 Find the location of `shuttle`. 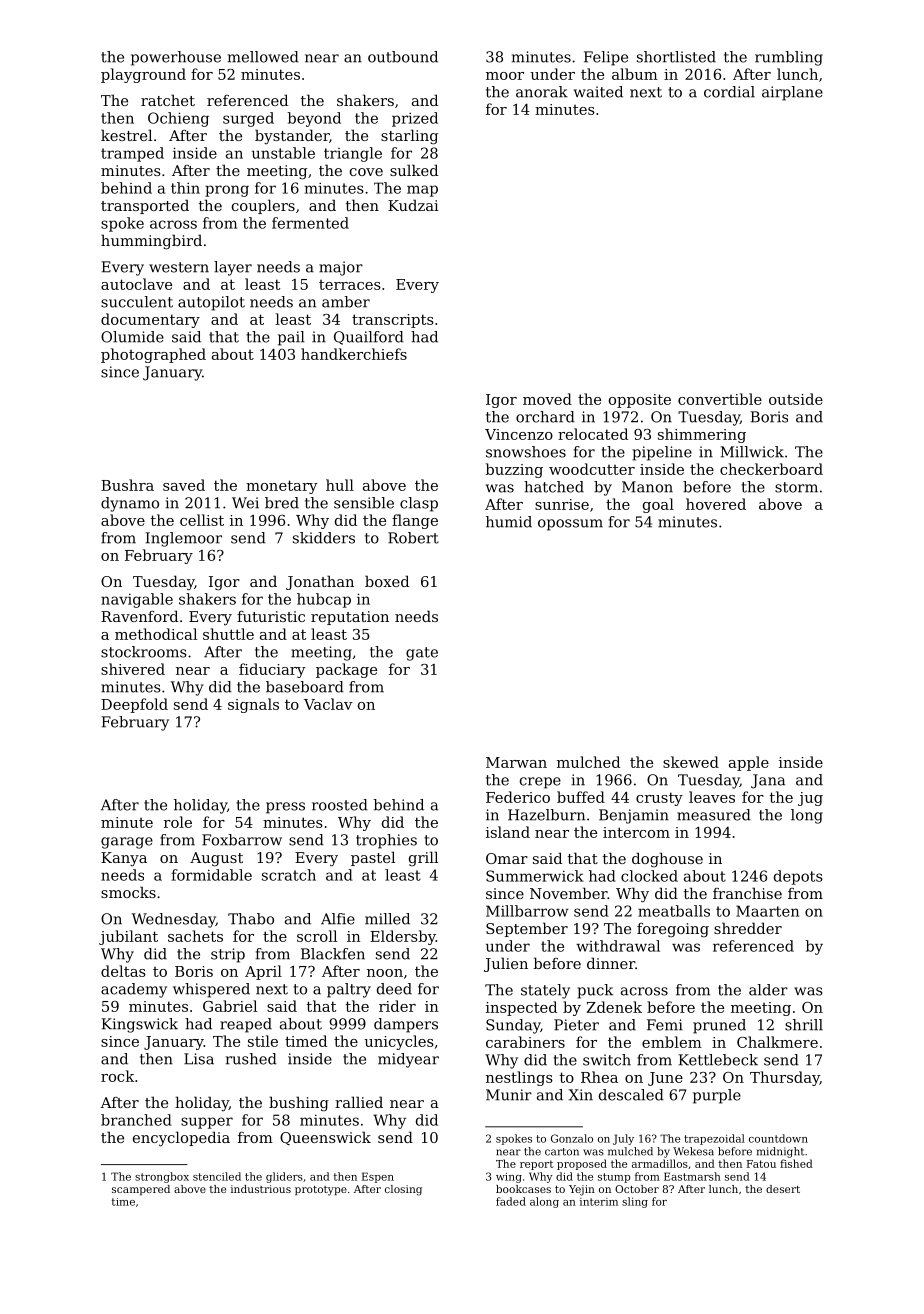

shuttle is located at coordinates (228, 634).
